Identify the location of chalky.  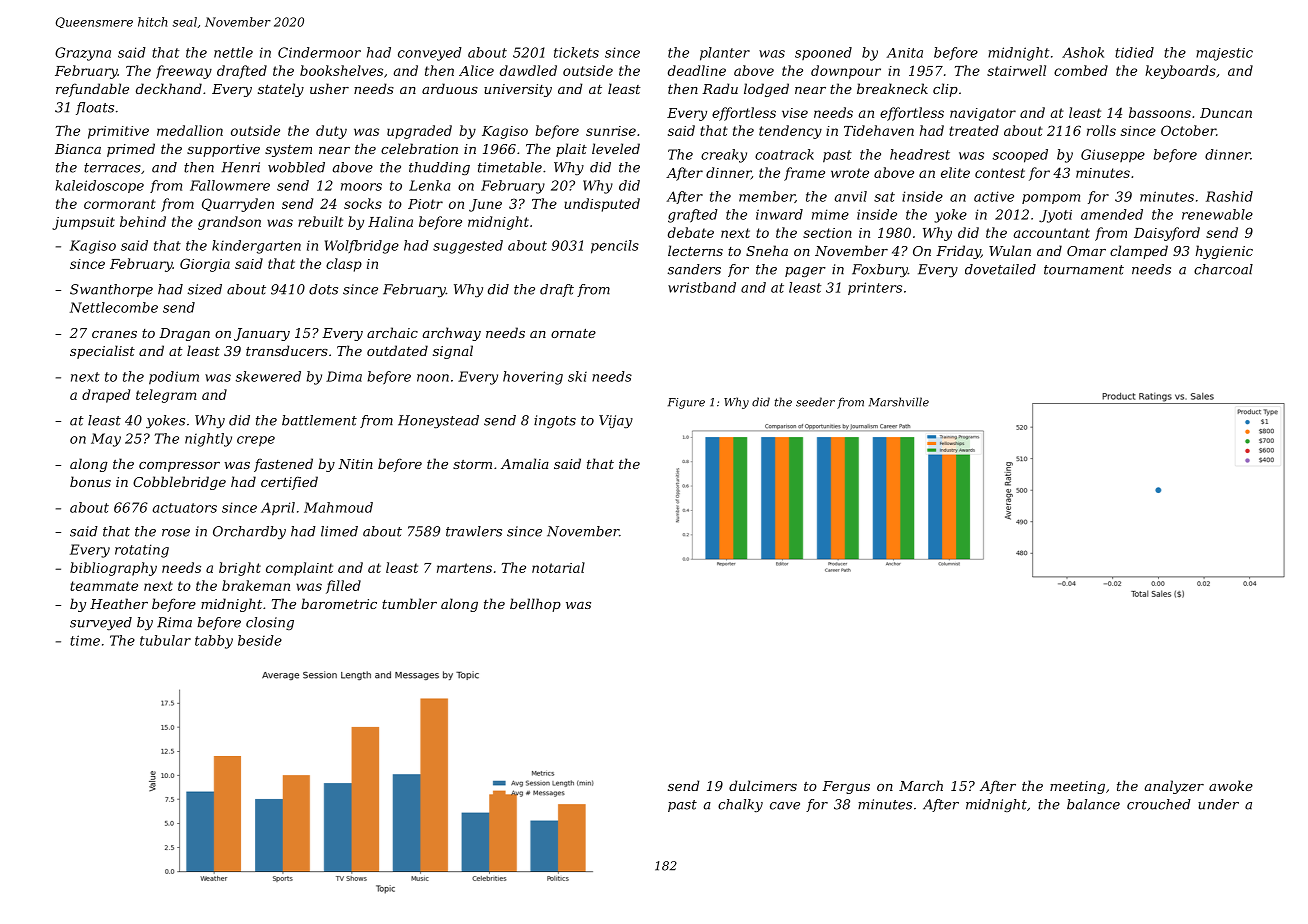
(740, 805).
